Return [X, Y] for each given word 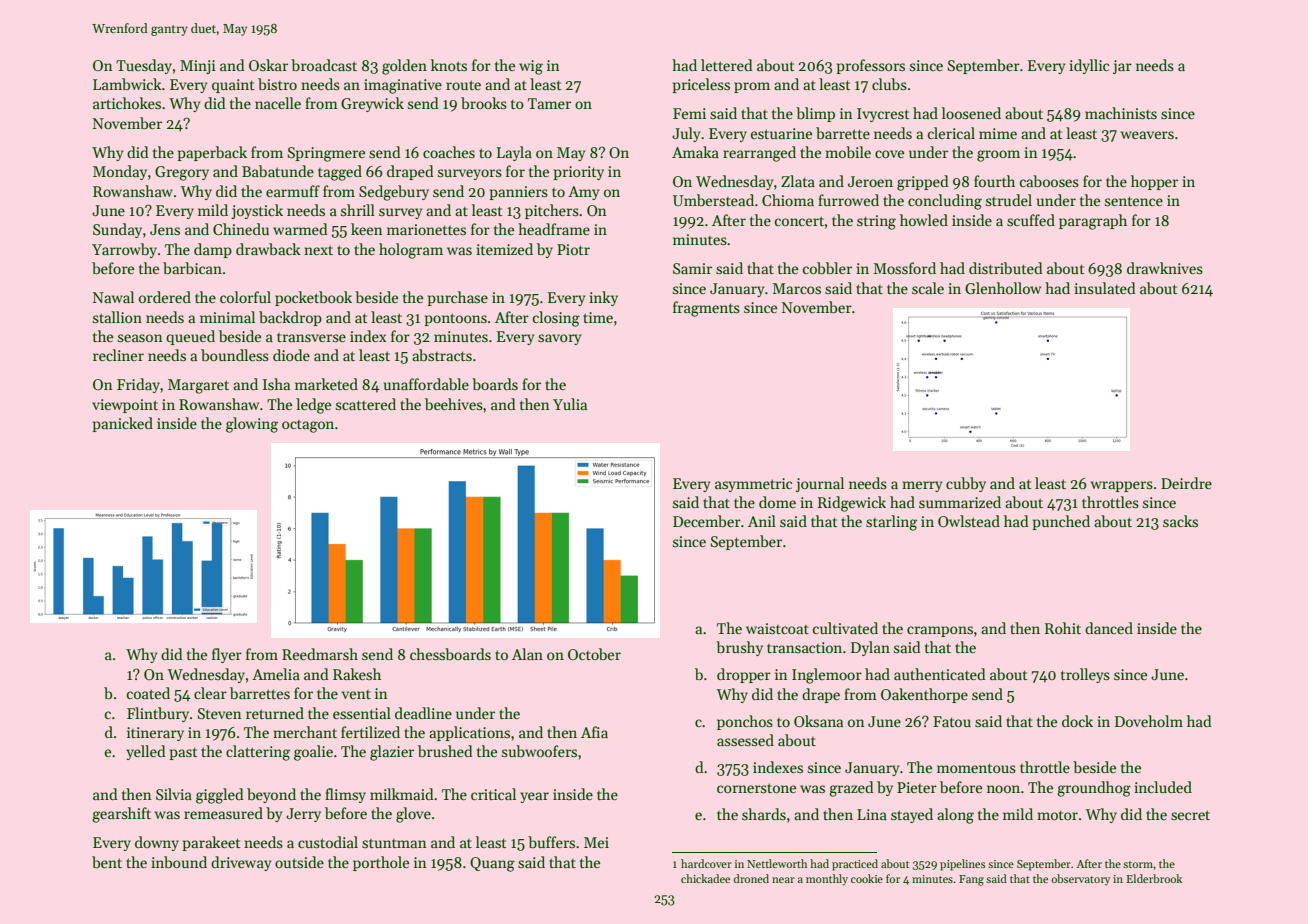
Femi [689, 113]
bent [107, 862]
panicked [122, 424]
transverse [311, 337]
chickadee [705, 878]
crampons [940, 631]
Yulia [570, 404]
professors [870, 66]
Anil [762, 521]
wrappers [1122, 486]
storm [1138, 864]
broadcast [324, 65]
